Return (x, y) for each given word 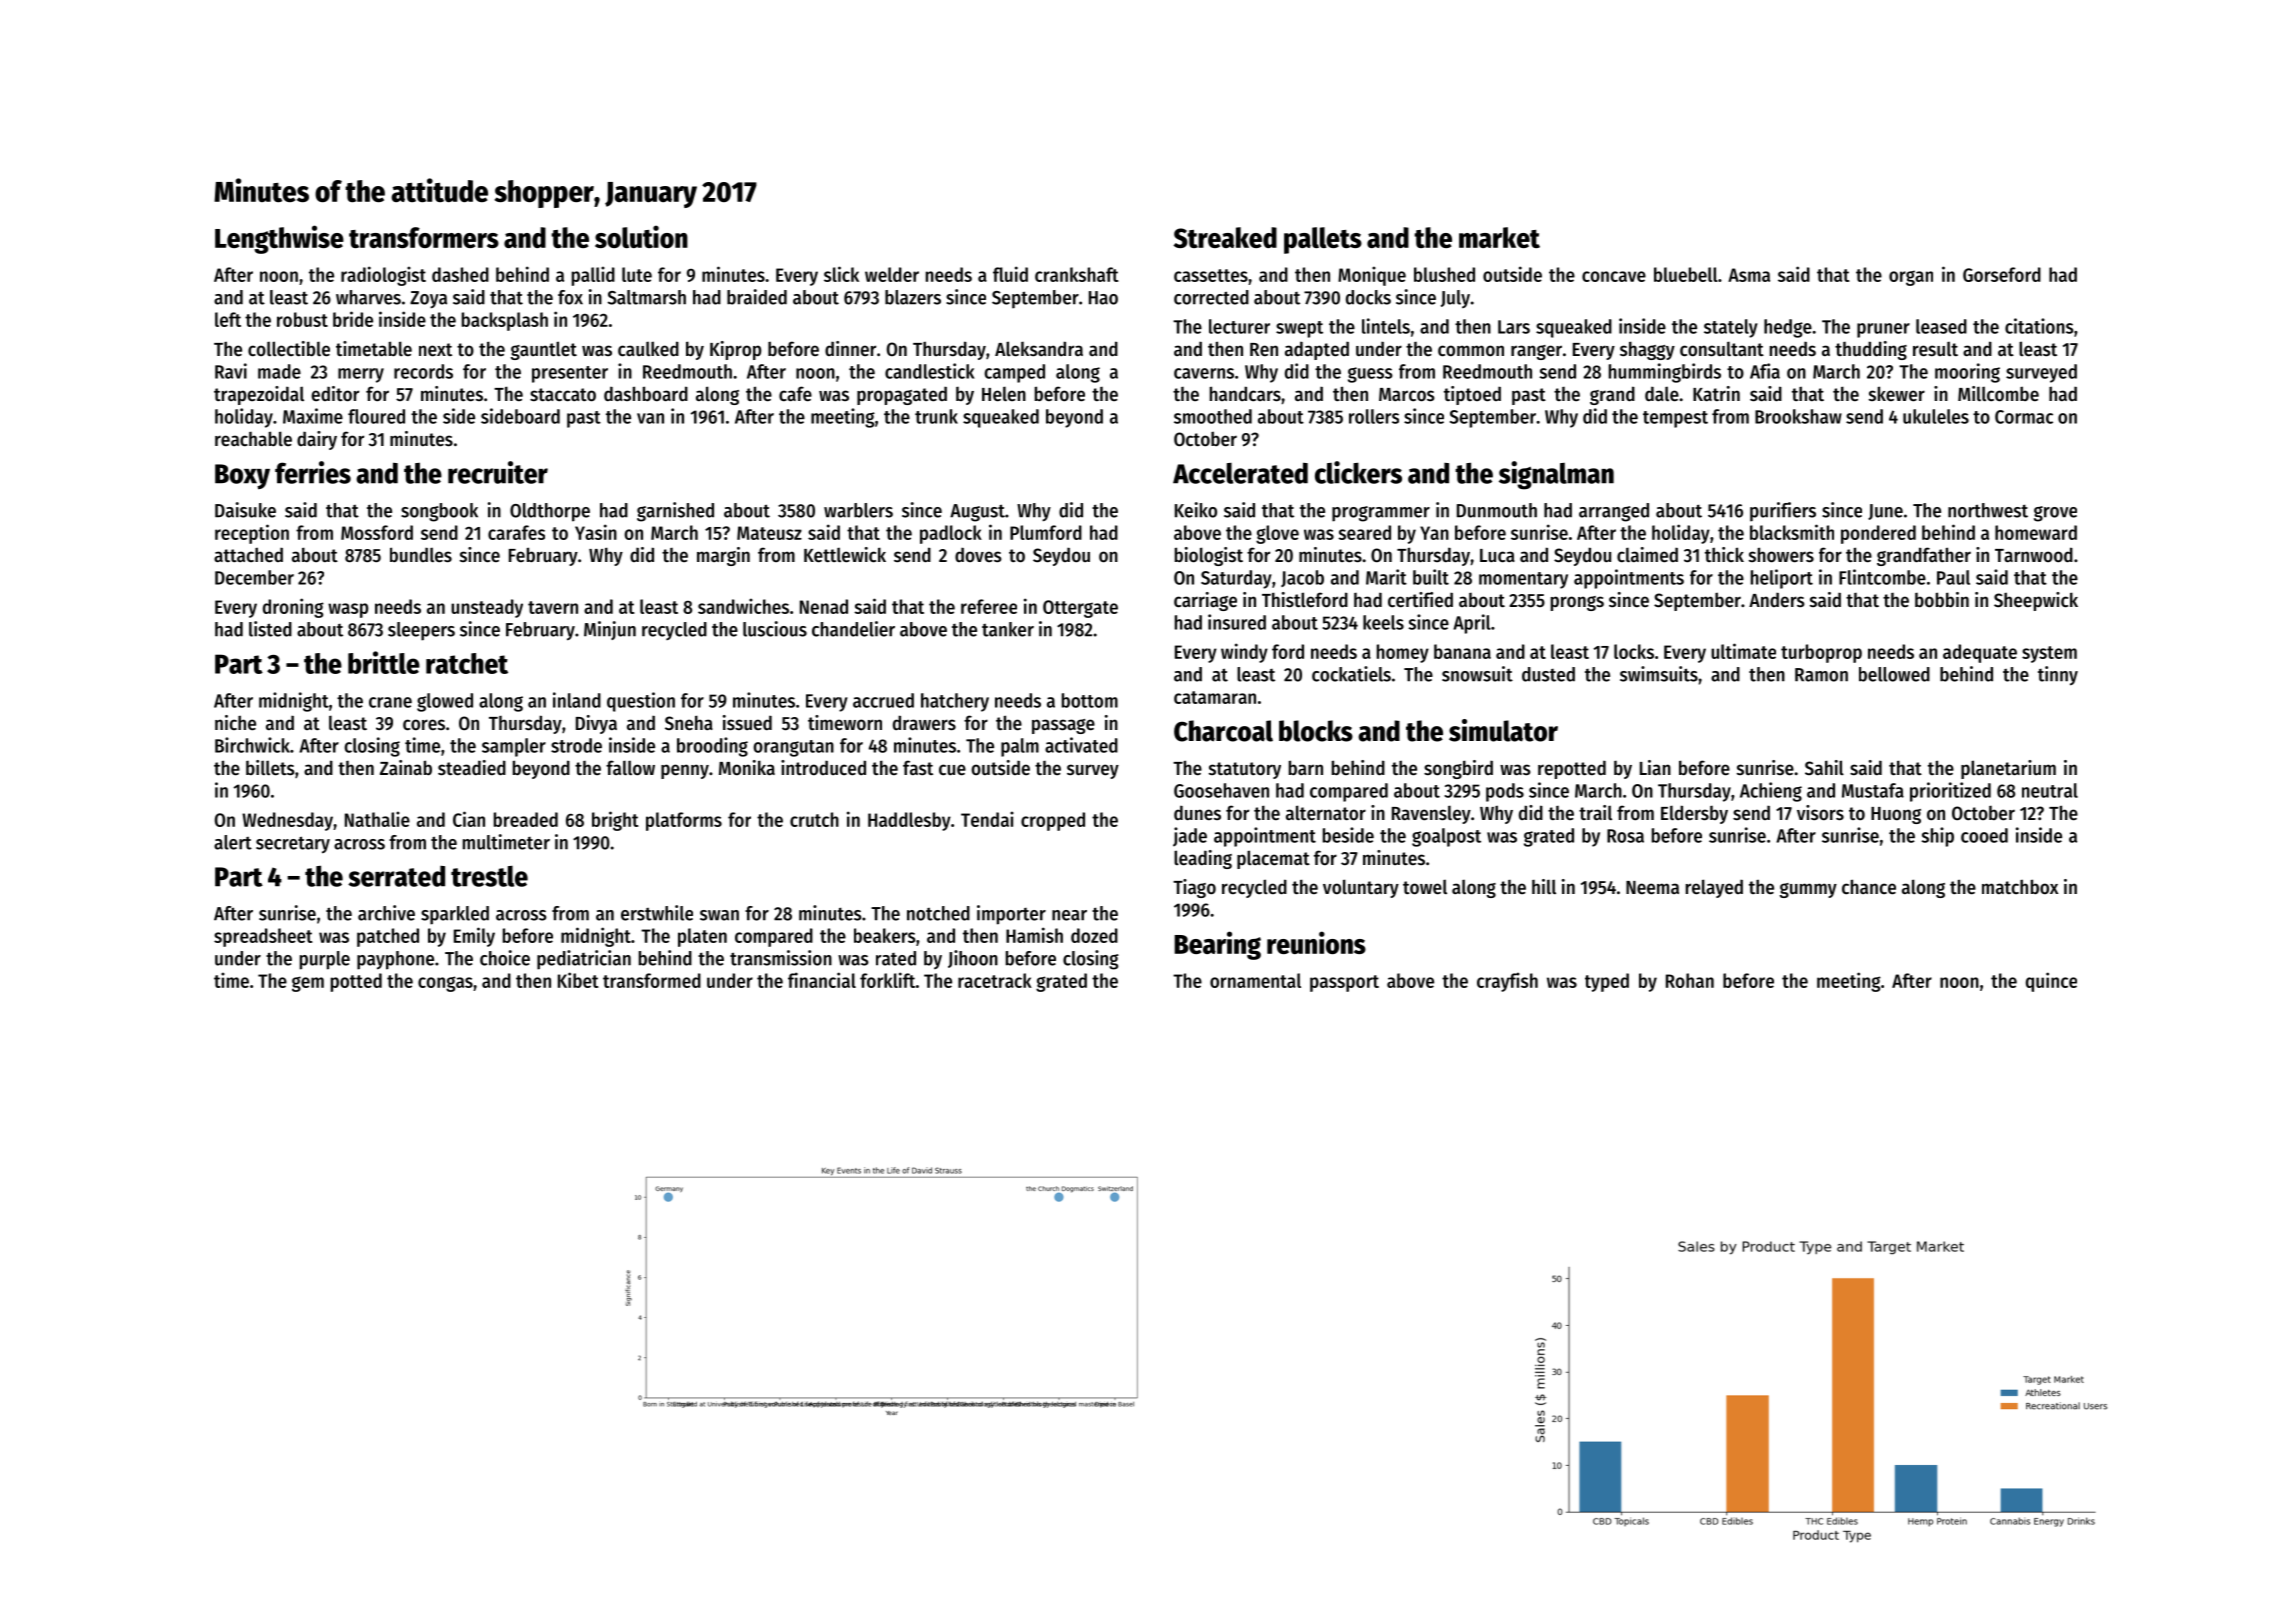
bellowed (1894, 674)
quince (2051, 982)
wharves (368, 297)
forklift (887, 980)
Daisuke (245, 510)
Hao (1103, 298)
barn (1306, 767)
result (1935, 349)
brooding (712, 747)
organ (1911, 278)
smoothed (1213, 416)
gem (308, 984)
